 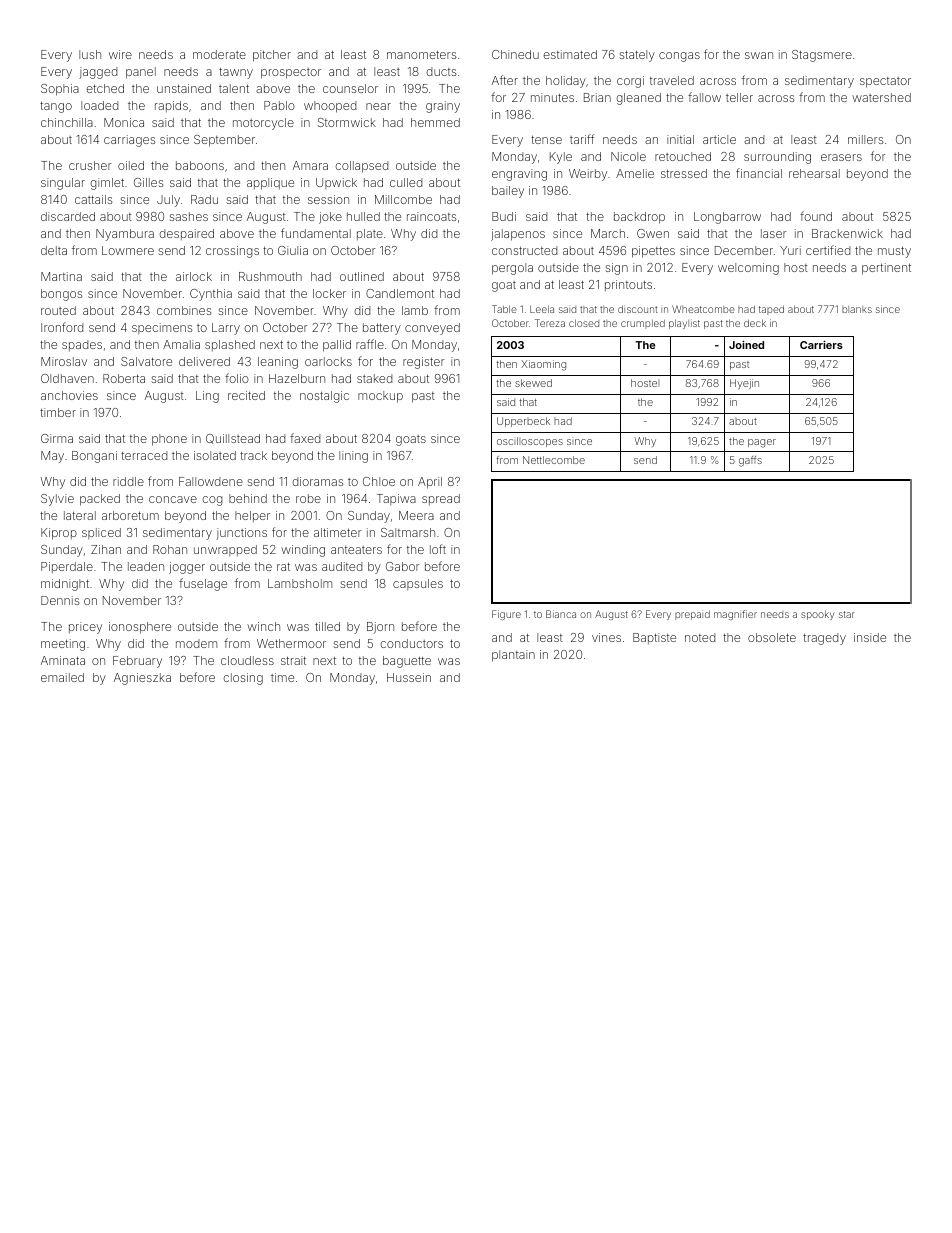 I want to click on baboons, so click(x=200, y=165).
